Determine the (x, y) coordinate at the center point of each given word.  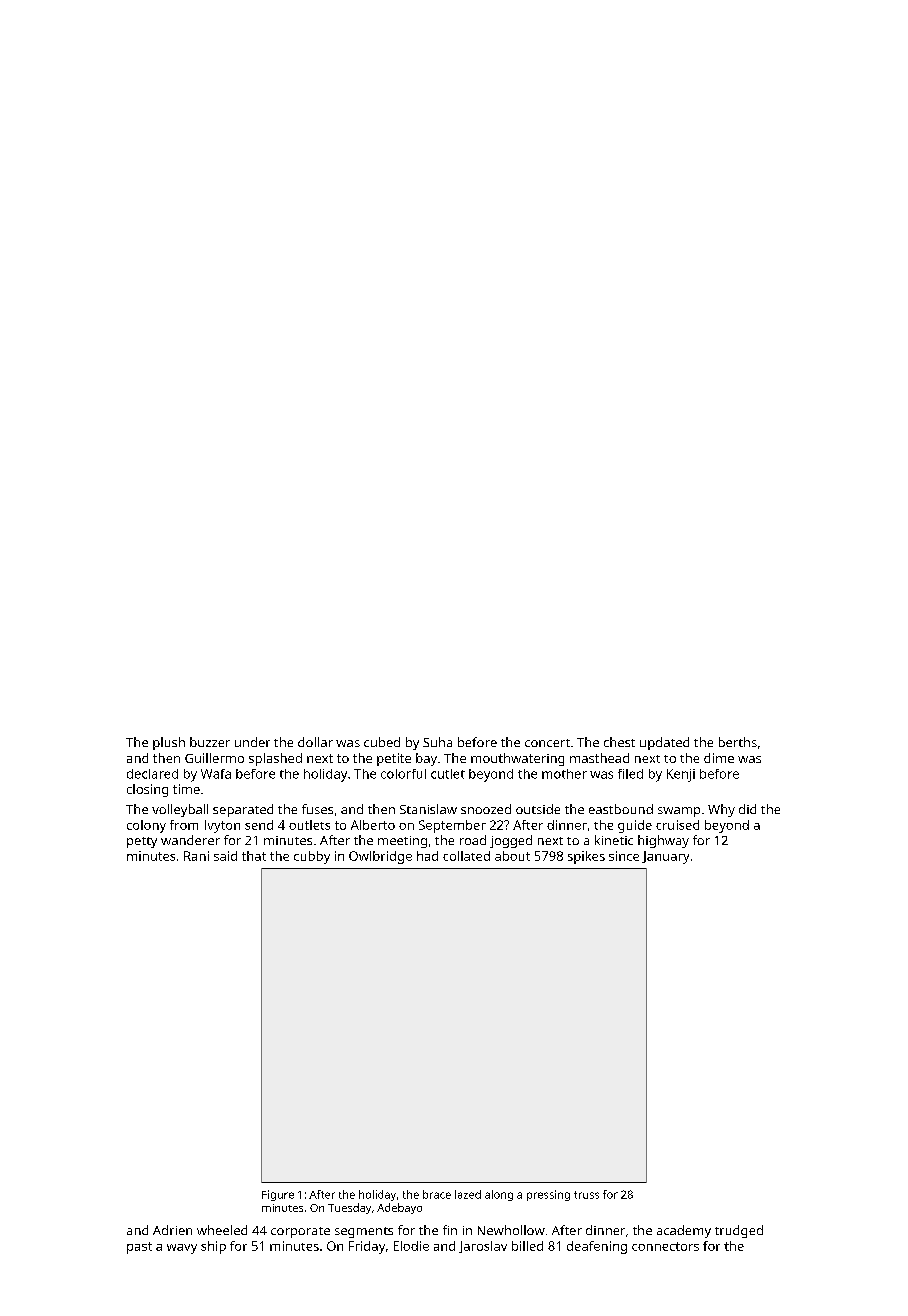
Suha (437, 742)
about (512, 856)
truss (586, 1195)
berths (738, 742)
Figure (278, 1195)
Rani (196, 856)
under (252, 742)
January (665, 857)
